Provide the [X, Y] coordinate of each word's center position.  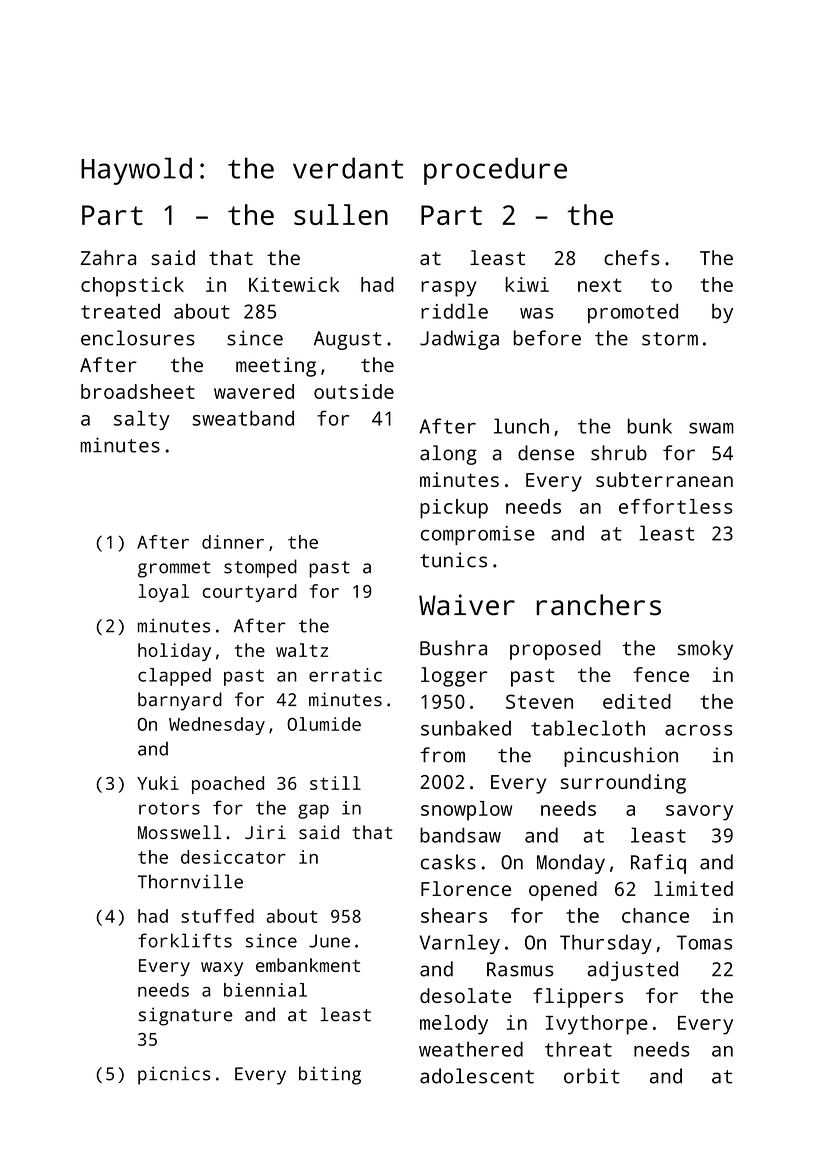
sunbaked [466, 728]
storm [670, 339]
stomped [260, 568]
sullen [341, 214]
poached [228, 785]
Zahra [108, 257]
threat [578, 1049]
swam [711, 428]
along [448, 455]
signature [186, 1016]
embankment [308, 965]
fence [661, 674]
